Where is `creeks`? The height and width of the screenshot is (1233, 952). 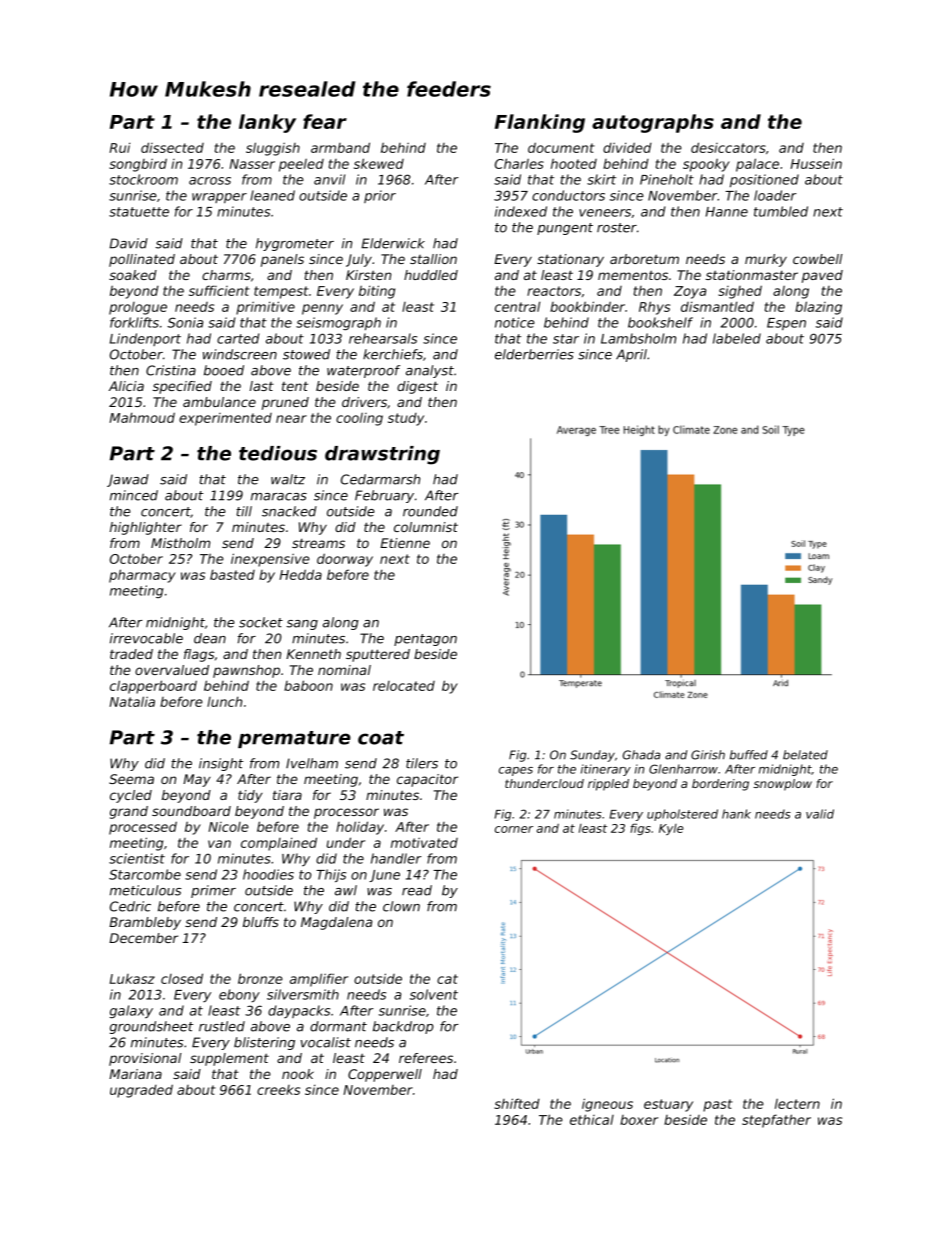
creeks is located at coordinates (278, 1090).
